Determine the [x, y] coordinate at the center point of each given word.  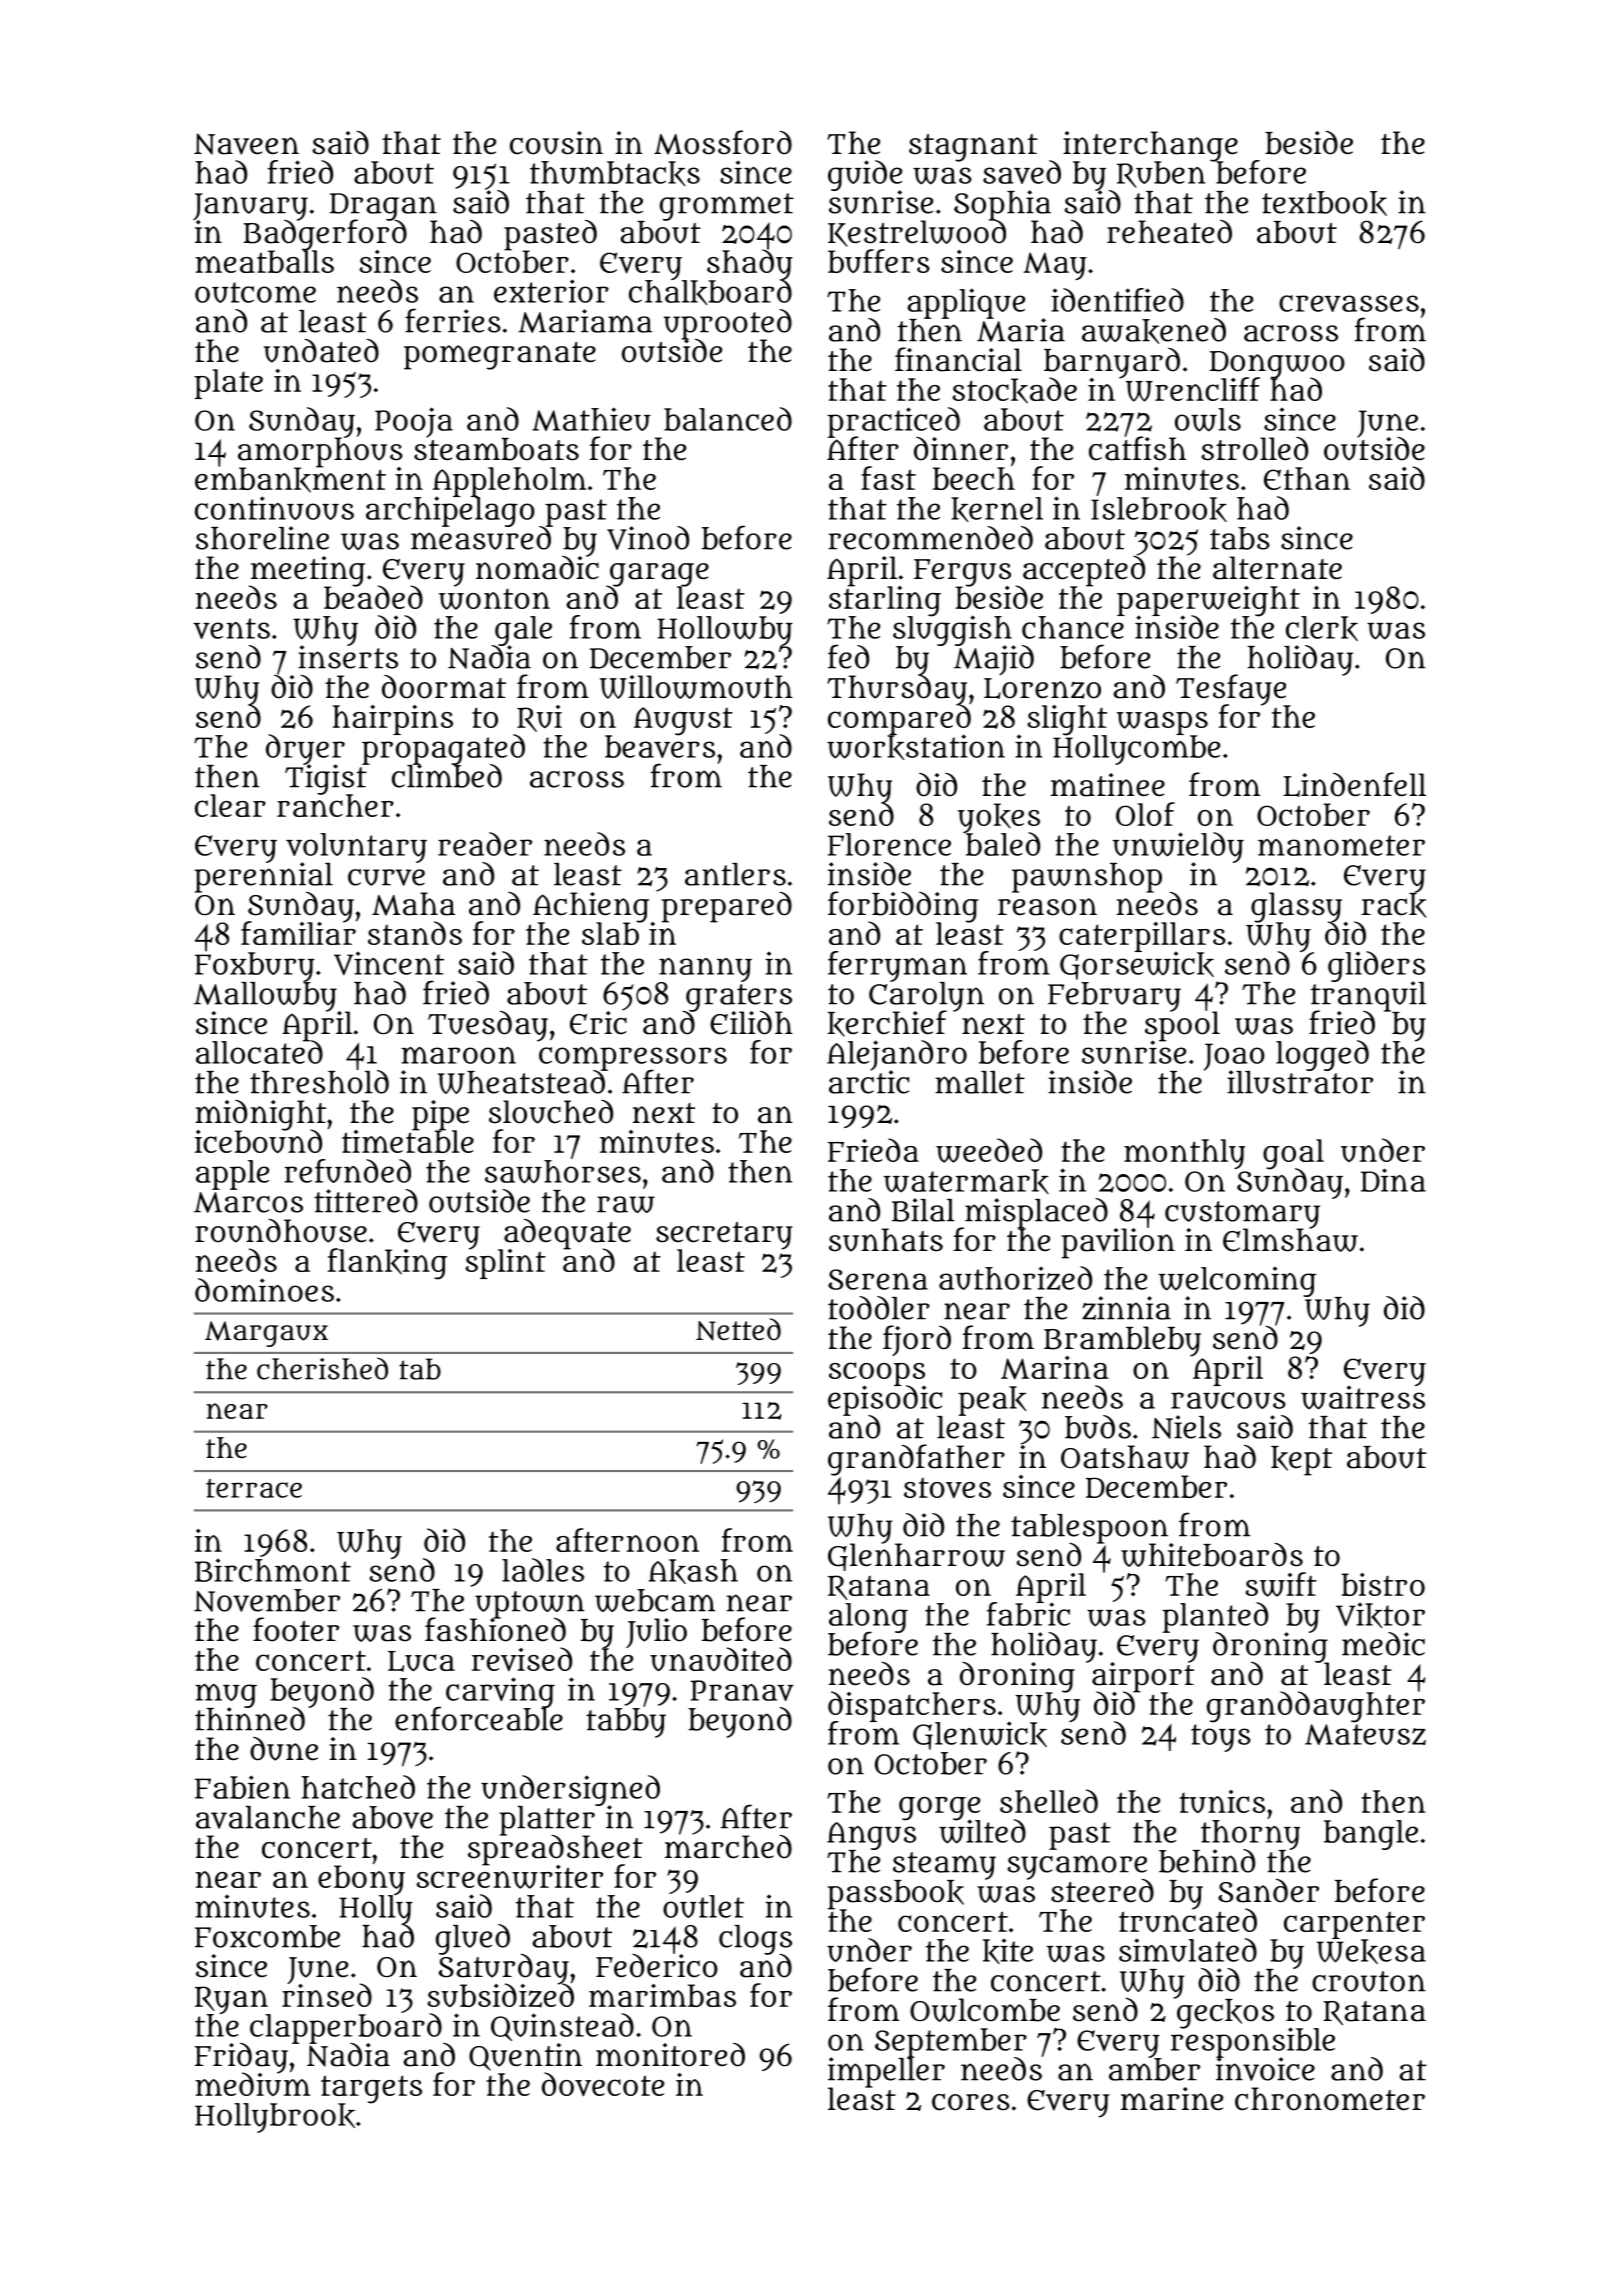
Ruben [1161, 174]
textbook [1324, 203]
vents [231, 628]
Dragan [383, 206]
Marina [1055, 1368]
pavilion [1118, 1243]
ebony [361, 1880]
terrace [254, 1488]
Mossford [723, 142]
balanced [728, 419]
